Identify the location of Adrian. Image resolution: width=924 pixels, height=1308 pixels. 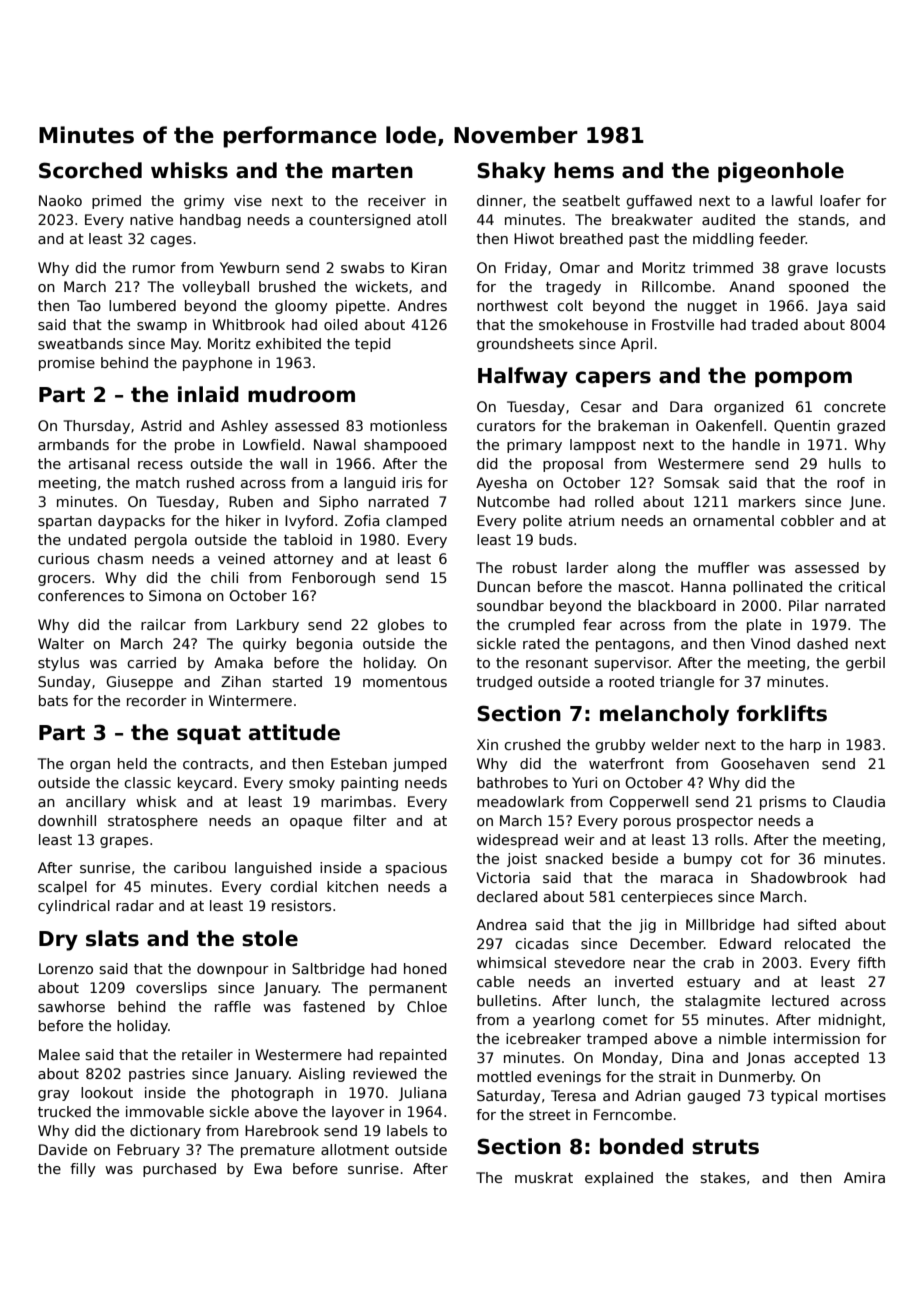
(658, 1095).
